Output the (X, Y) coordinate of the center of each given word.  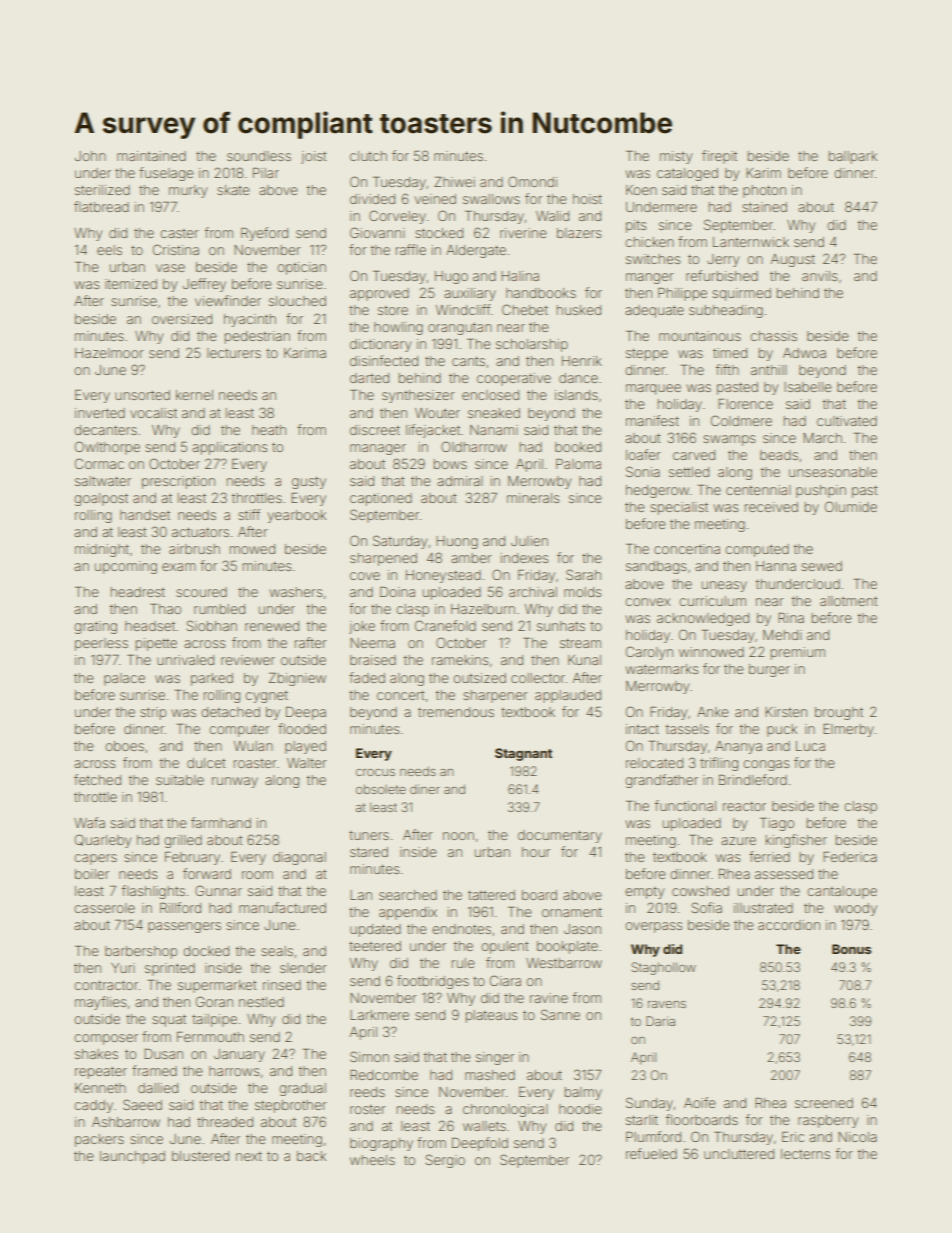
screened (824, 1103)
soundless (259, 156)
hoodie (580, 1109)
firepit (719, 157)
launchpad (132, 1157)
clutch (368, 156)
